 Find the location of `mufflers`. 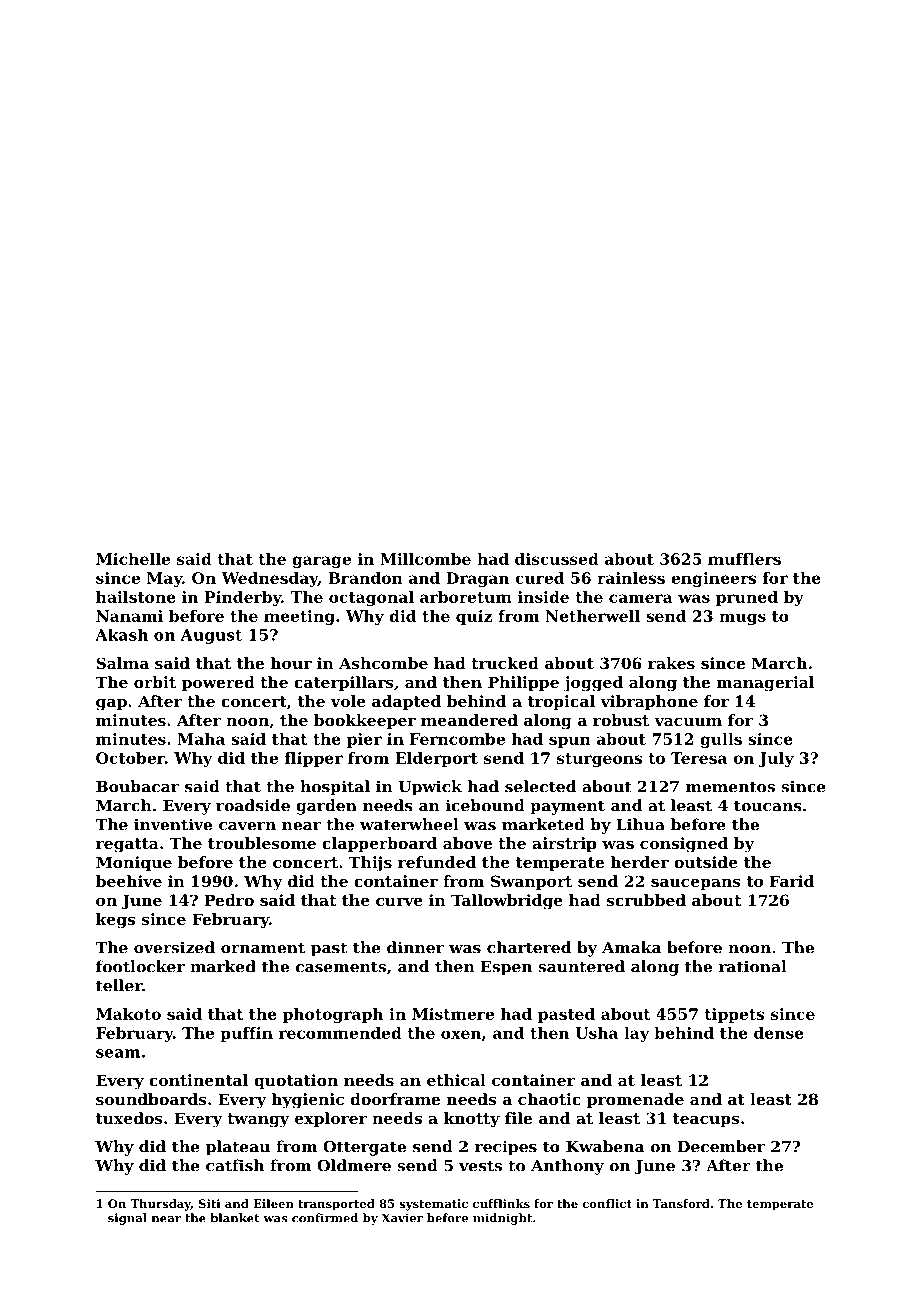

mufflers is located at coordinates (744, 559).
